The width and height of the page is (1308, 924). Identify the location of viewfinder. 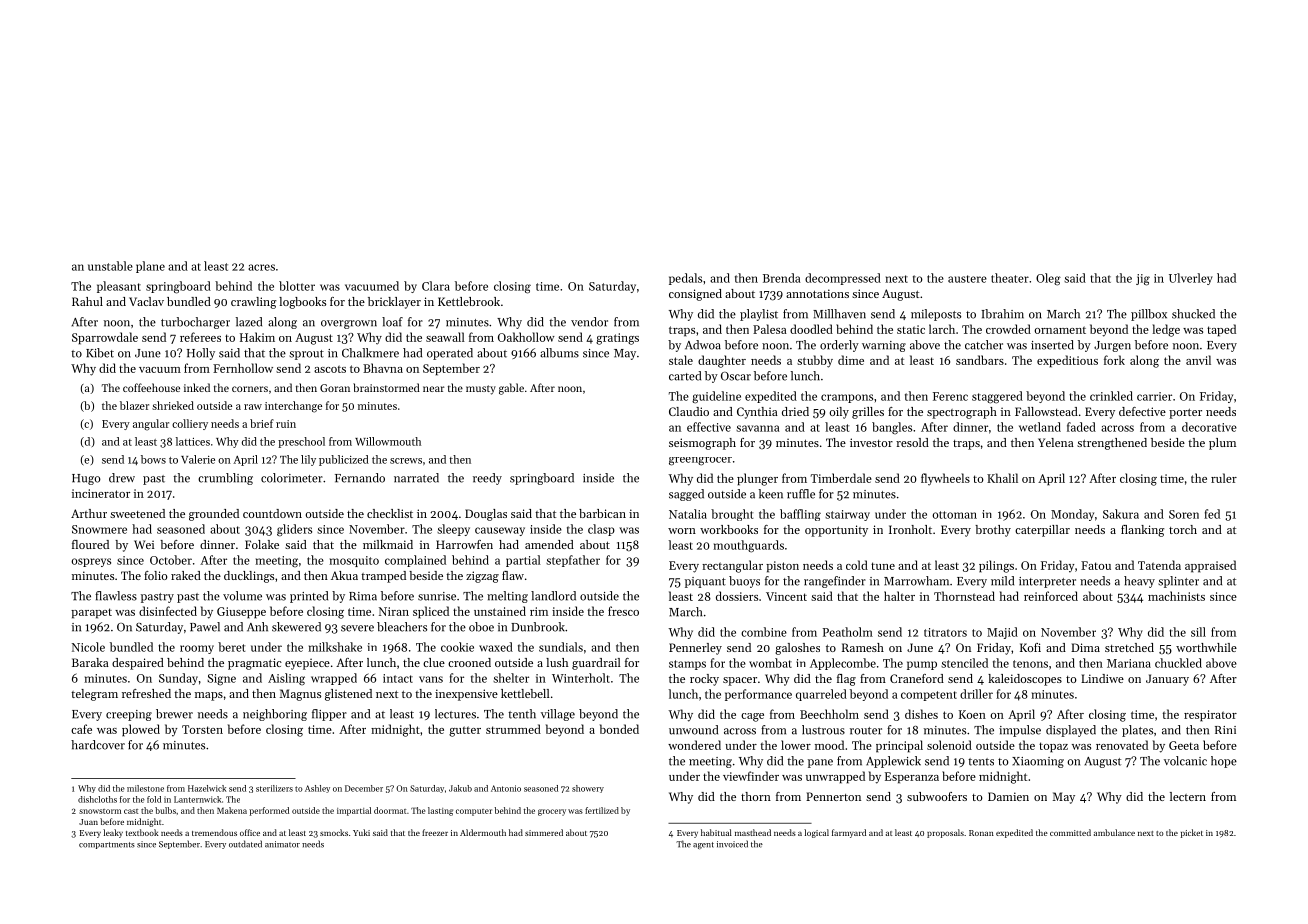
(751, 776).
